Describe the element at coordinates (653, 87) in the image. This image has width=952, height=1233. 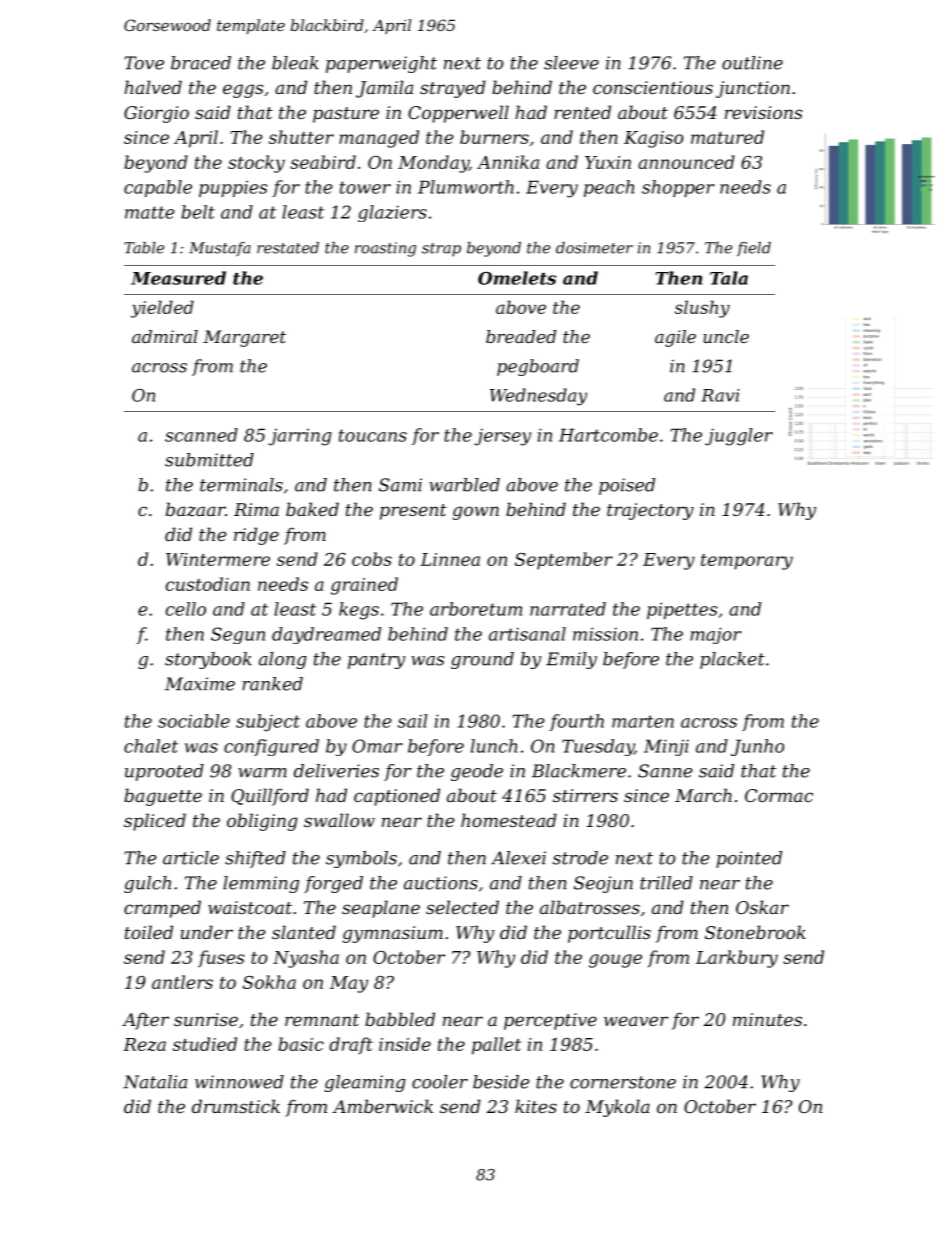
I see `conscientious` at that location.
